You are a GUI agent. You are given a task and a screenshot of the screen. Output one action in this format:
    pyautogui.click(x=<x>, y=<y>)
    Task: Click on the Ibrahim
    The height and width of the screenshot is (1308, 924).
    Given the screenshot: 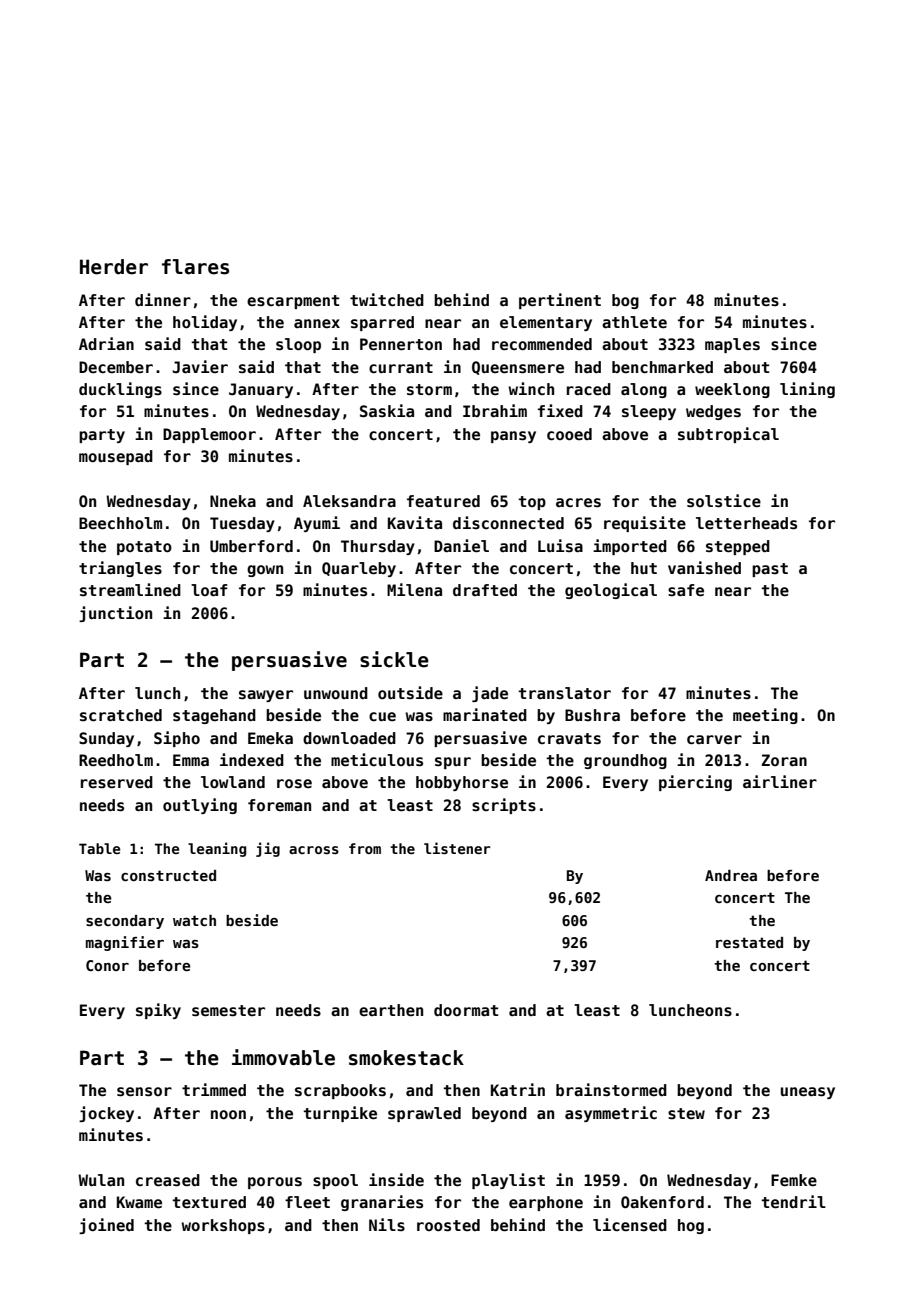 What is the action you would take?
    pyautogui.click(x=495, y=410)
